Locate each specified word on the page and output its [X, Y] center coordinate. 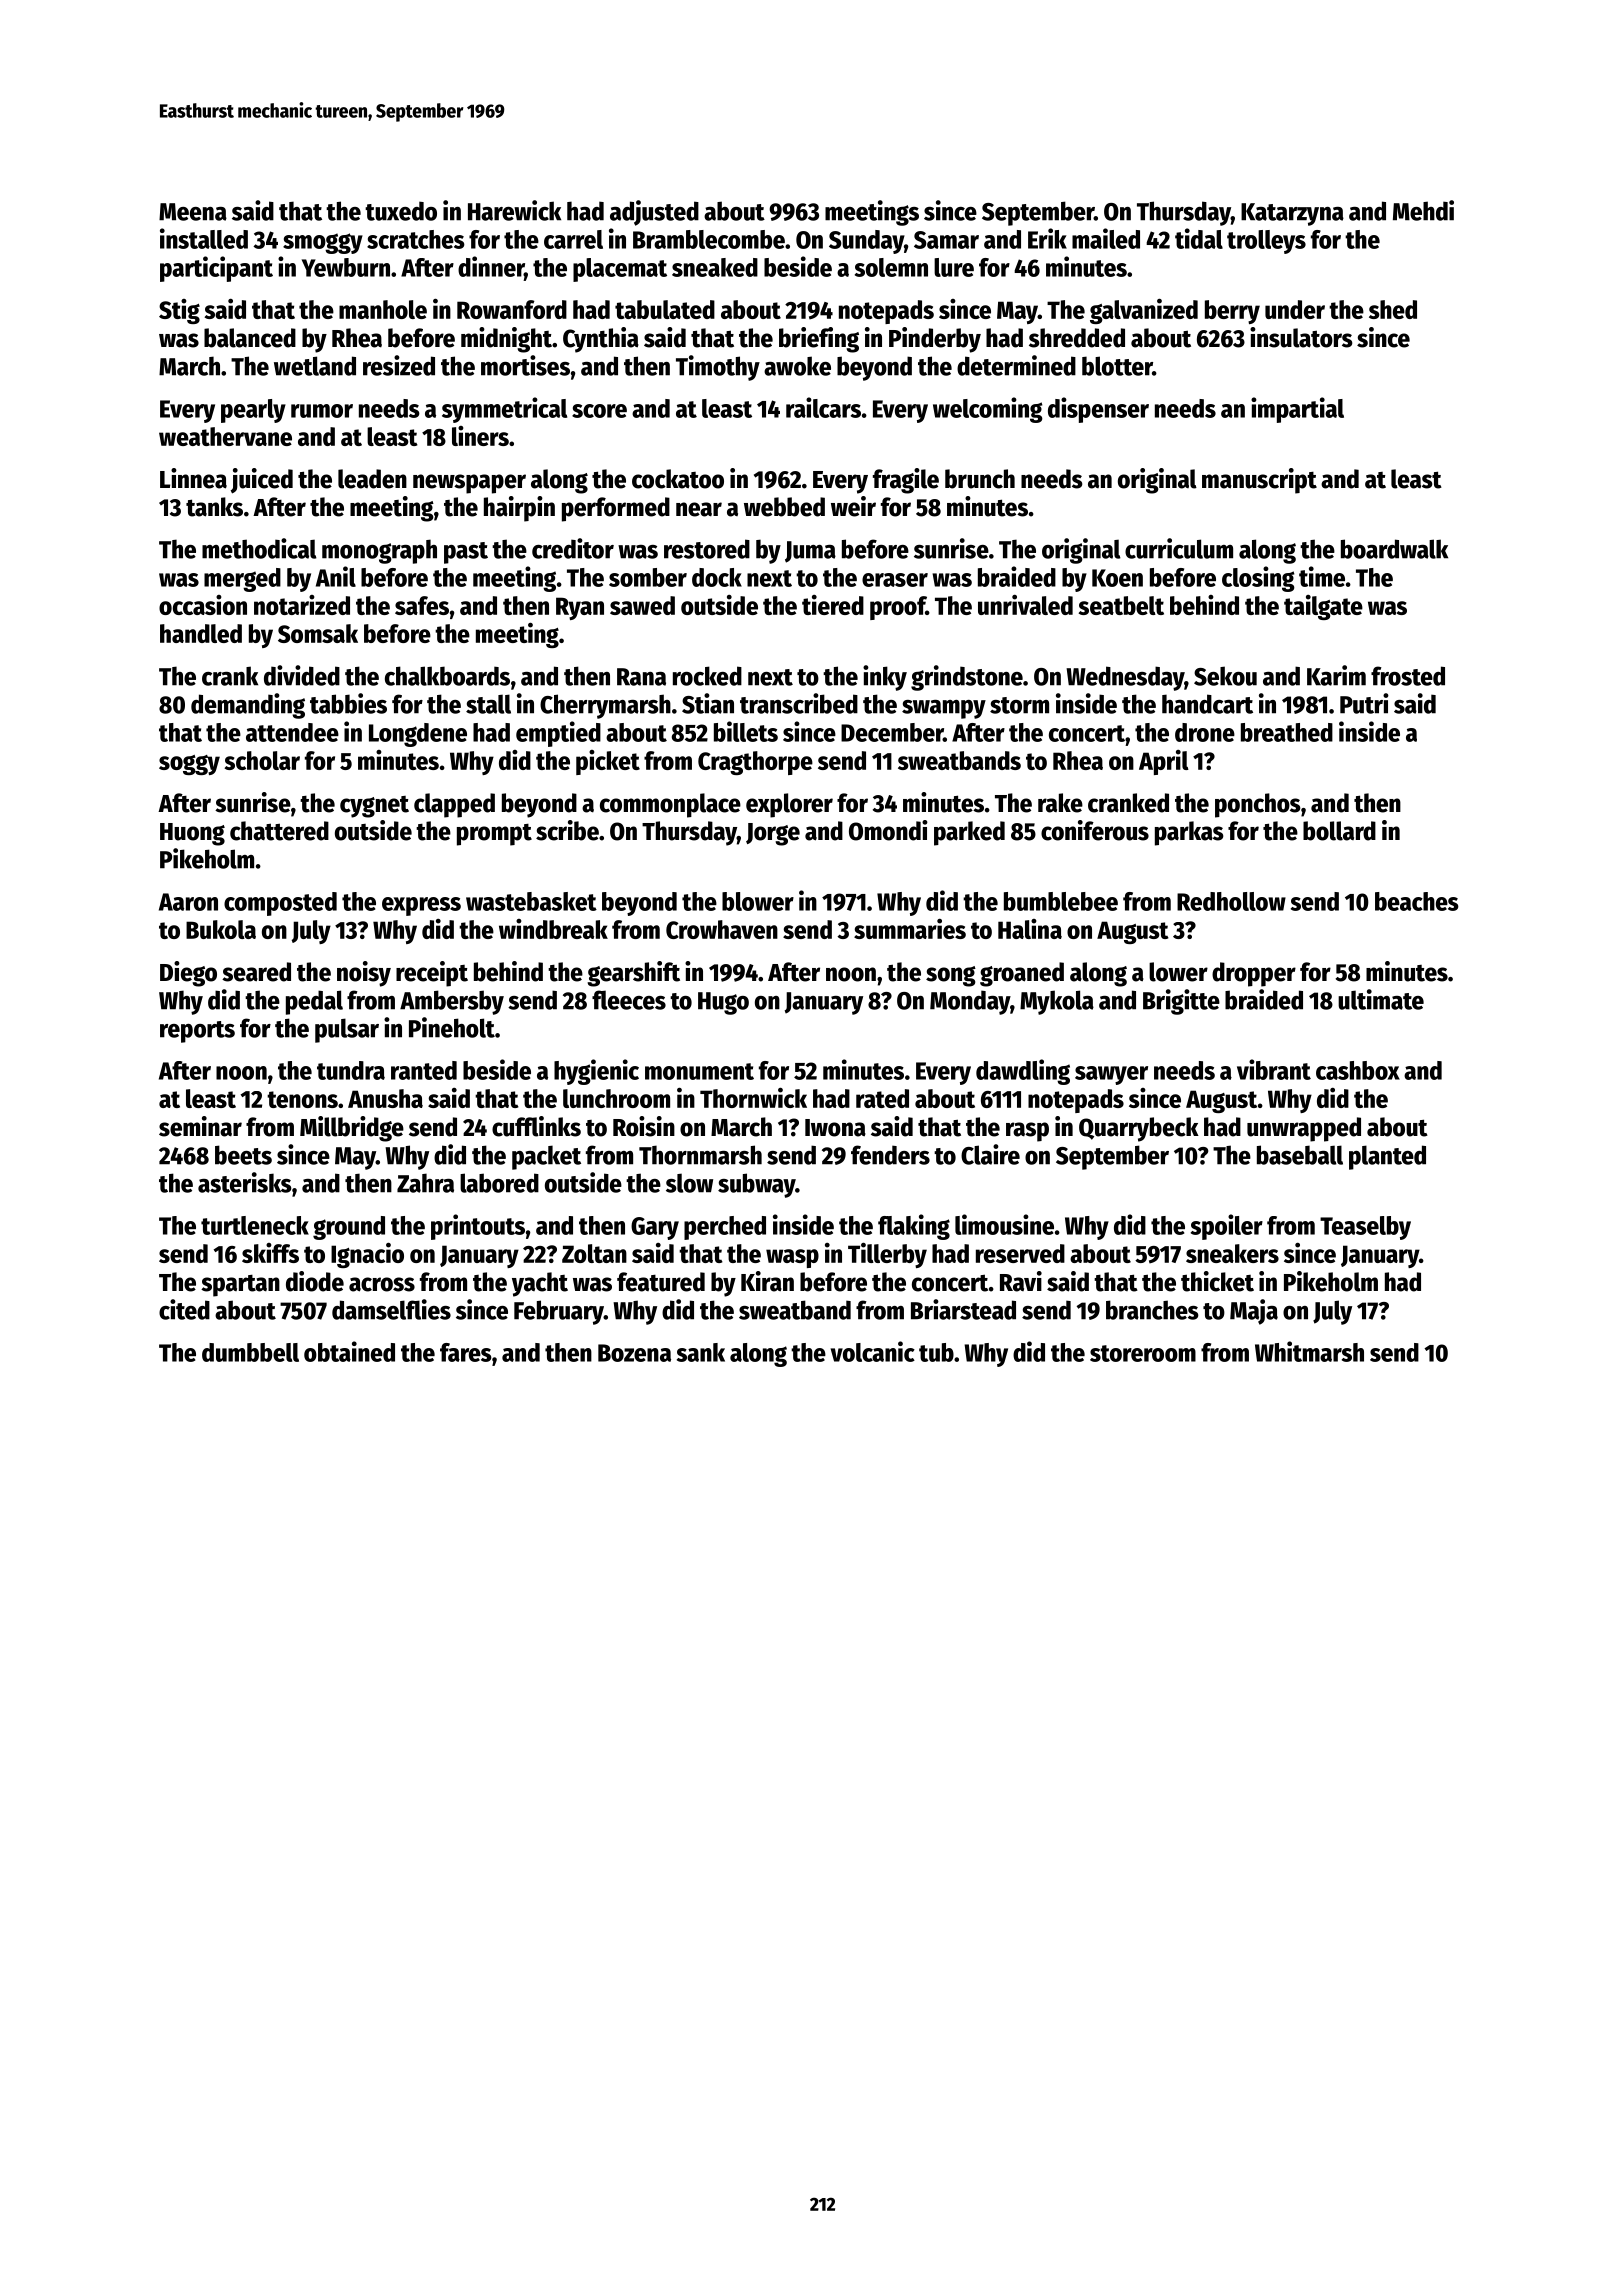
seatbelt [1121, 605]
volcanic [873, 1351]
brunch [980, 479]
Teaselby [1365, 1228]
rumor [322, 411]
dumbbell [250, 1352]
